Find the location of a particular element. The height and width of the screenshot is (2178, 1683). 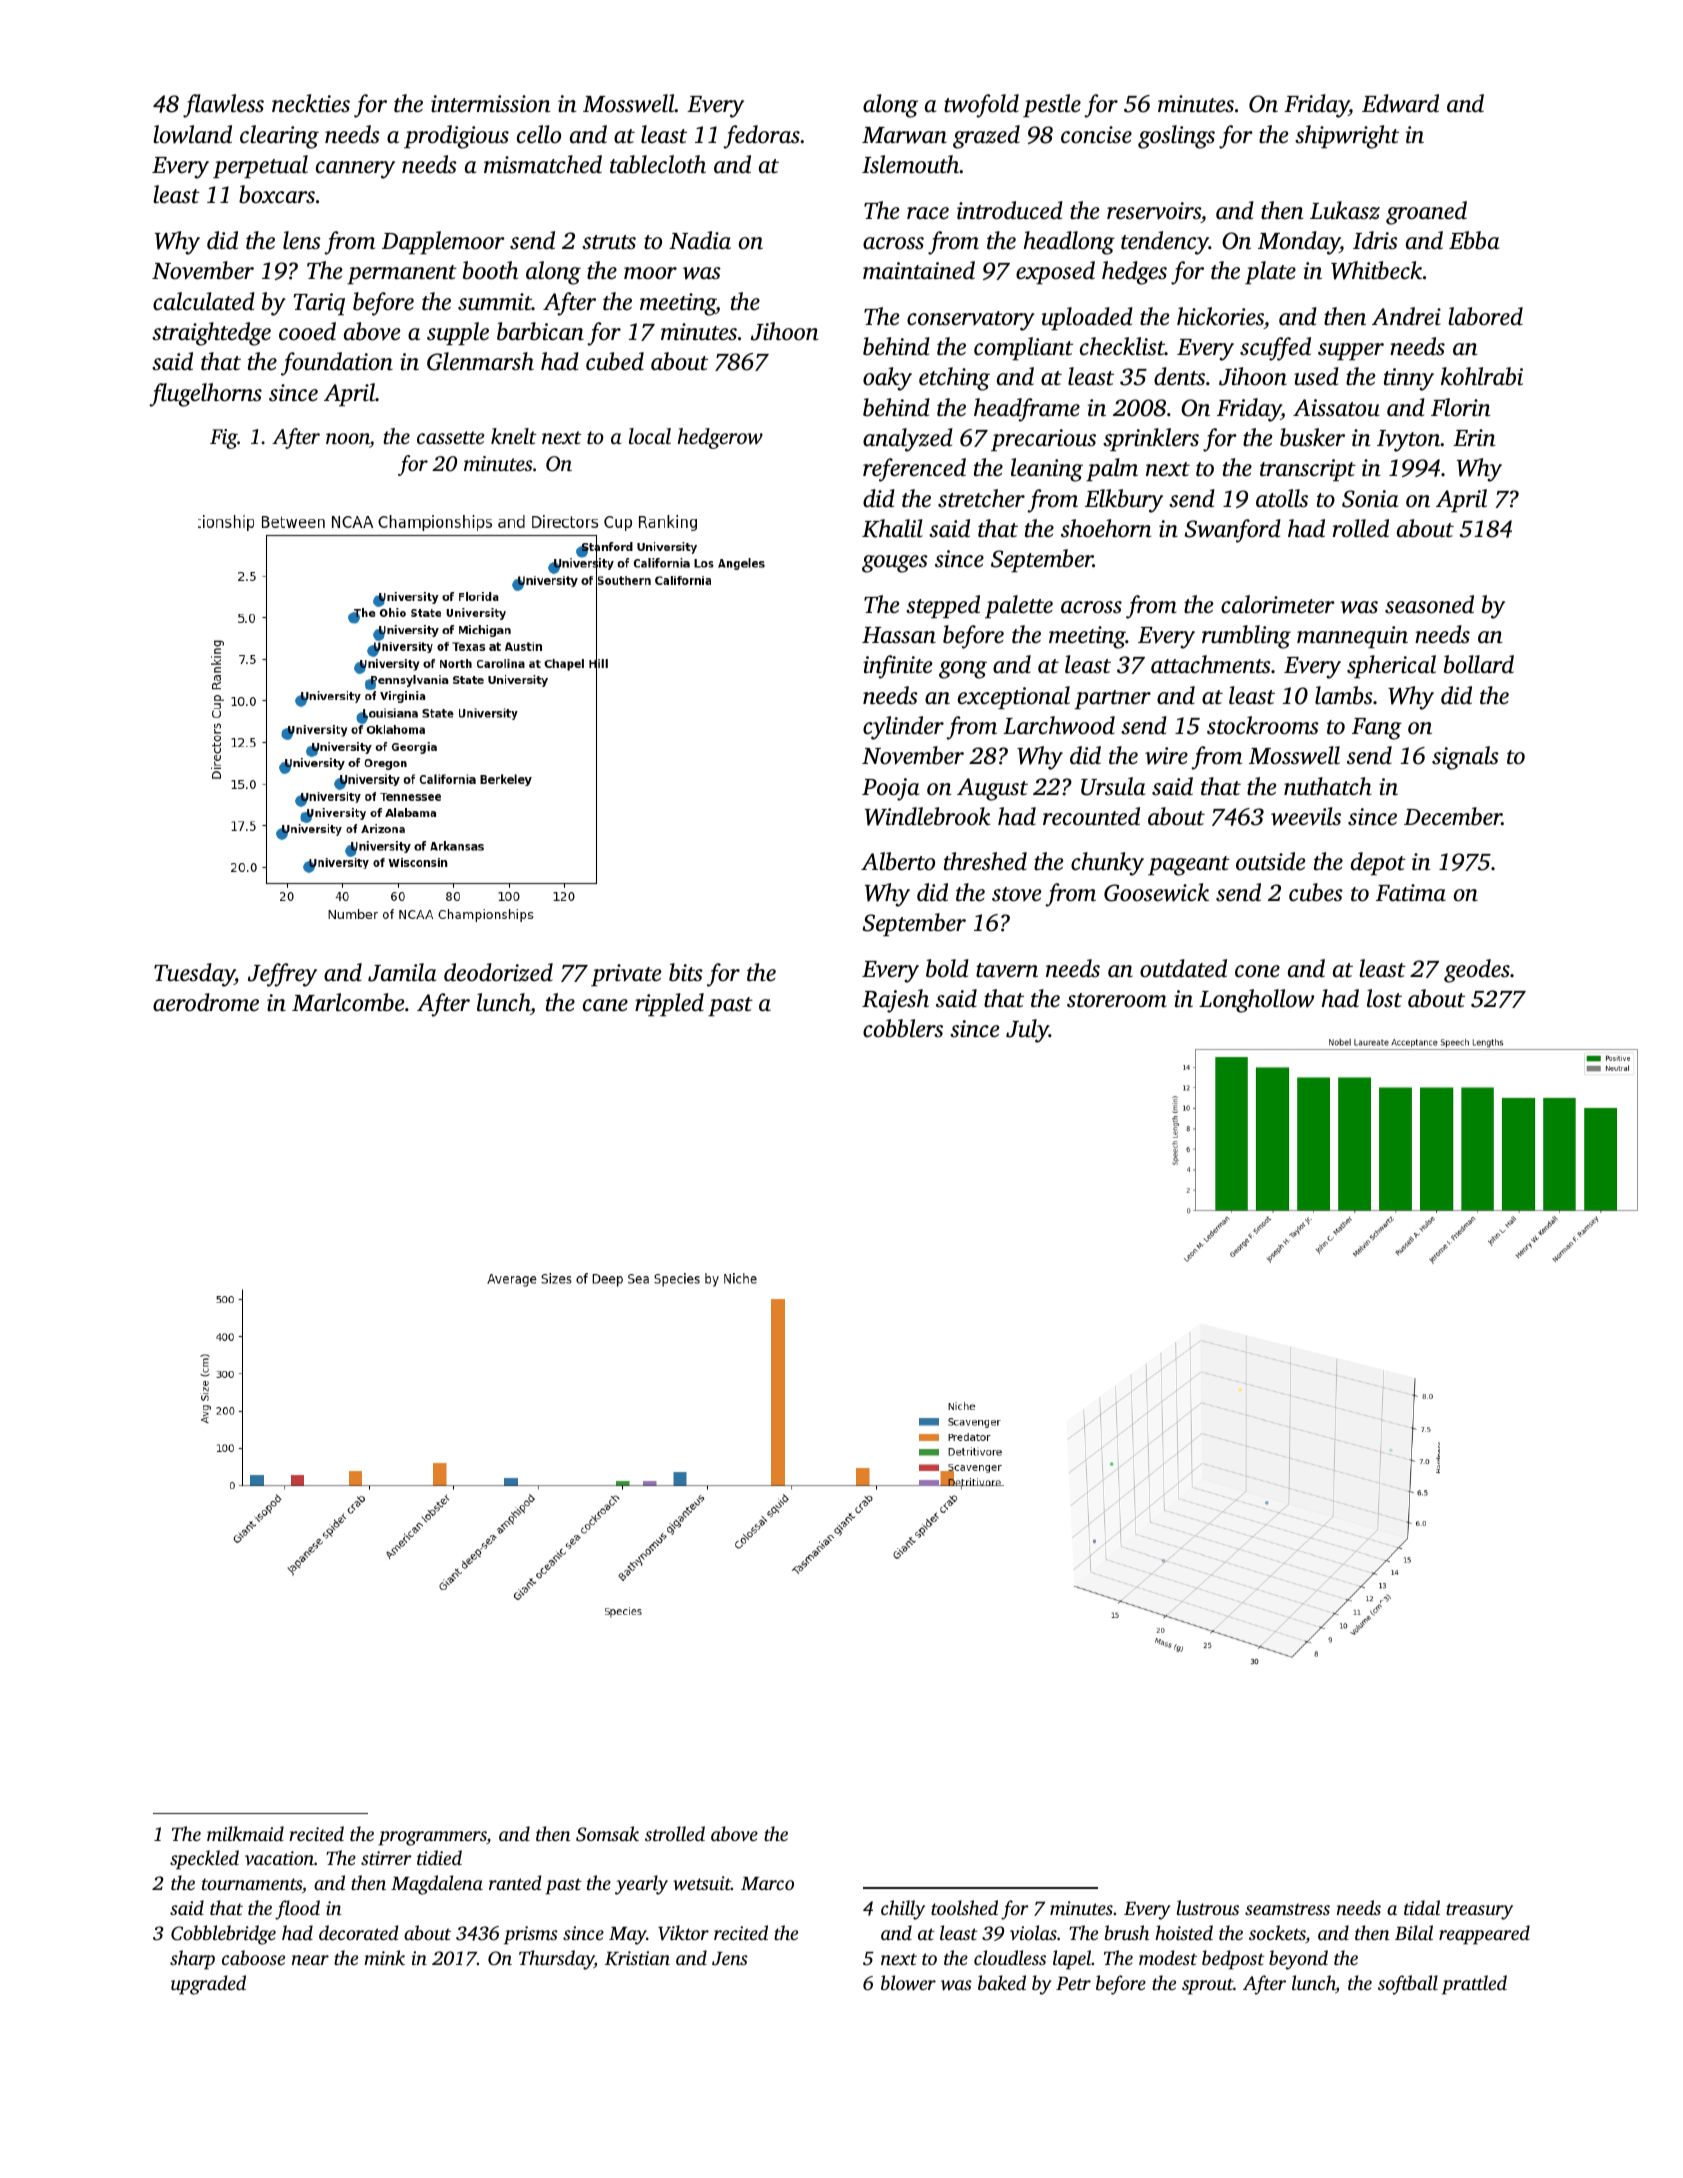

Glenmarsh is located at coordinates (480, 361).
